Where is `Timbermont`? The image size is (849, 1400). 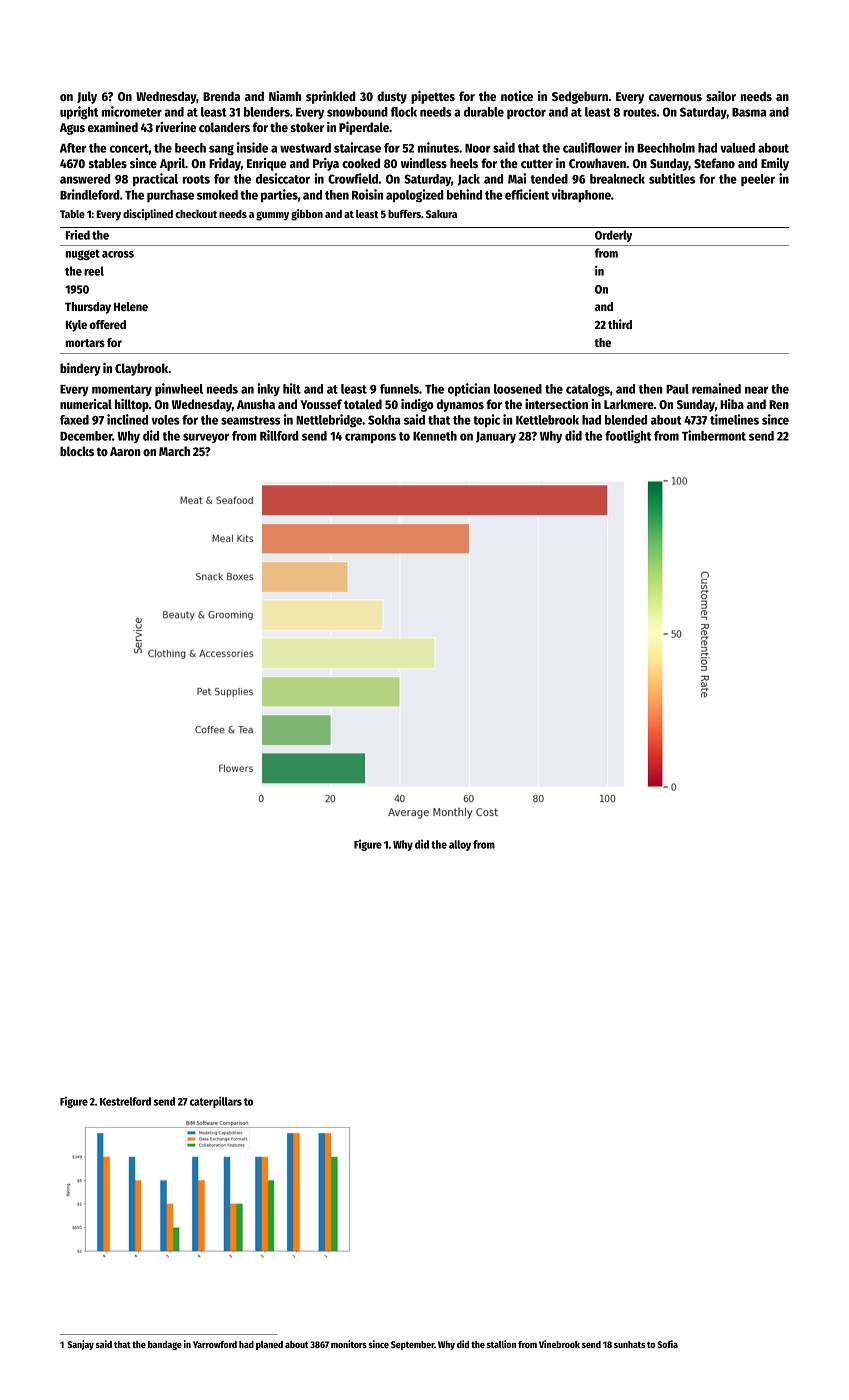
Timbermont is located at coordinates (714, 435).
